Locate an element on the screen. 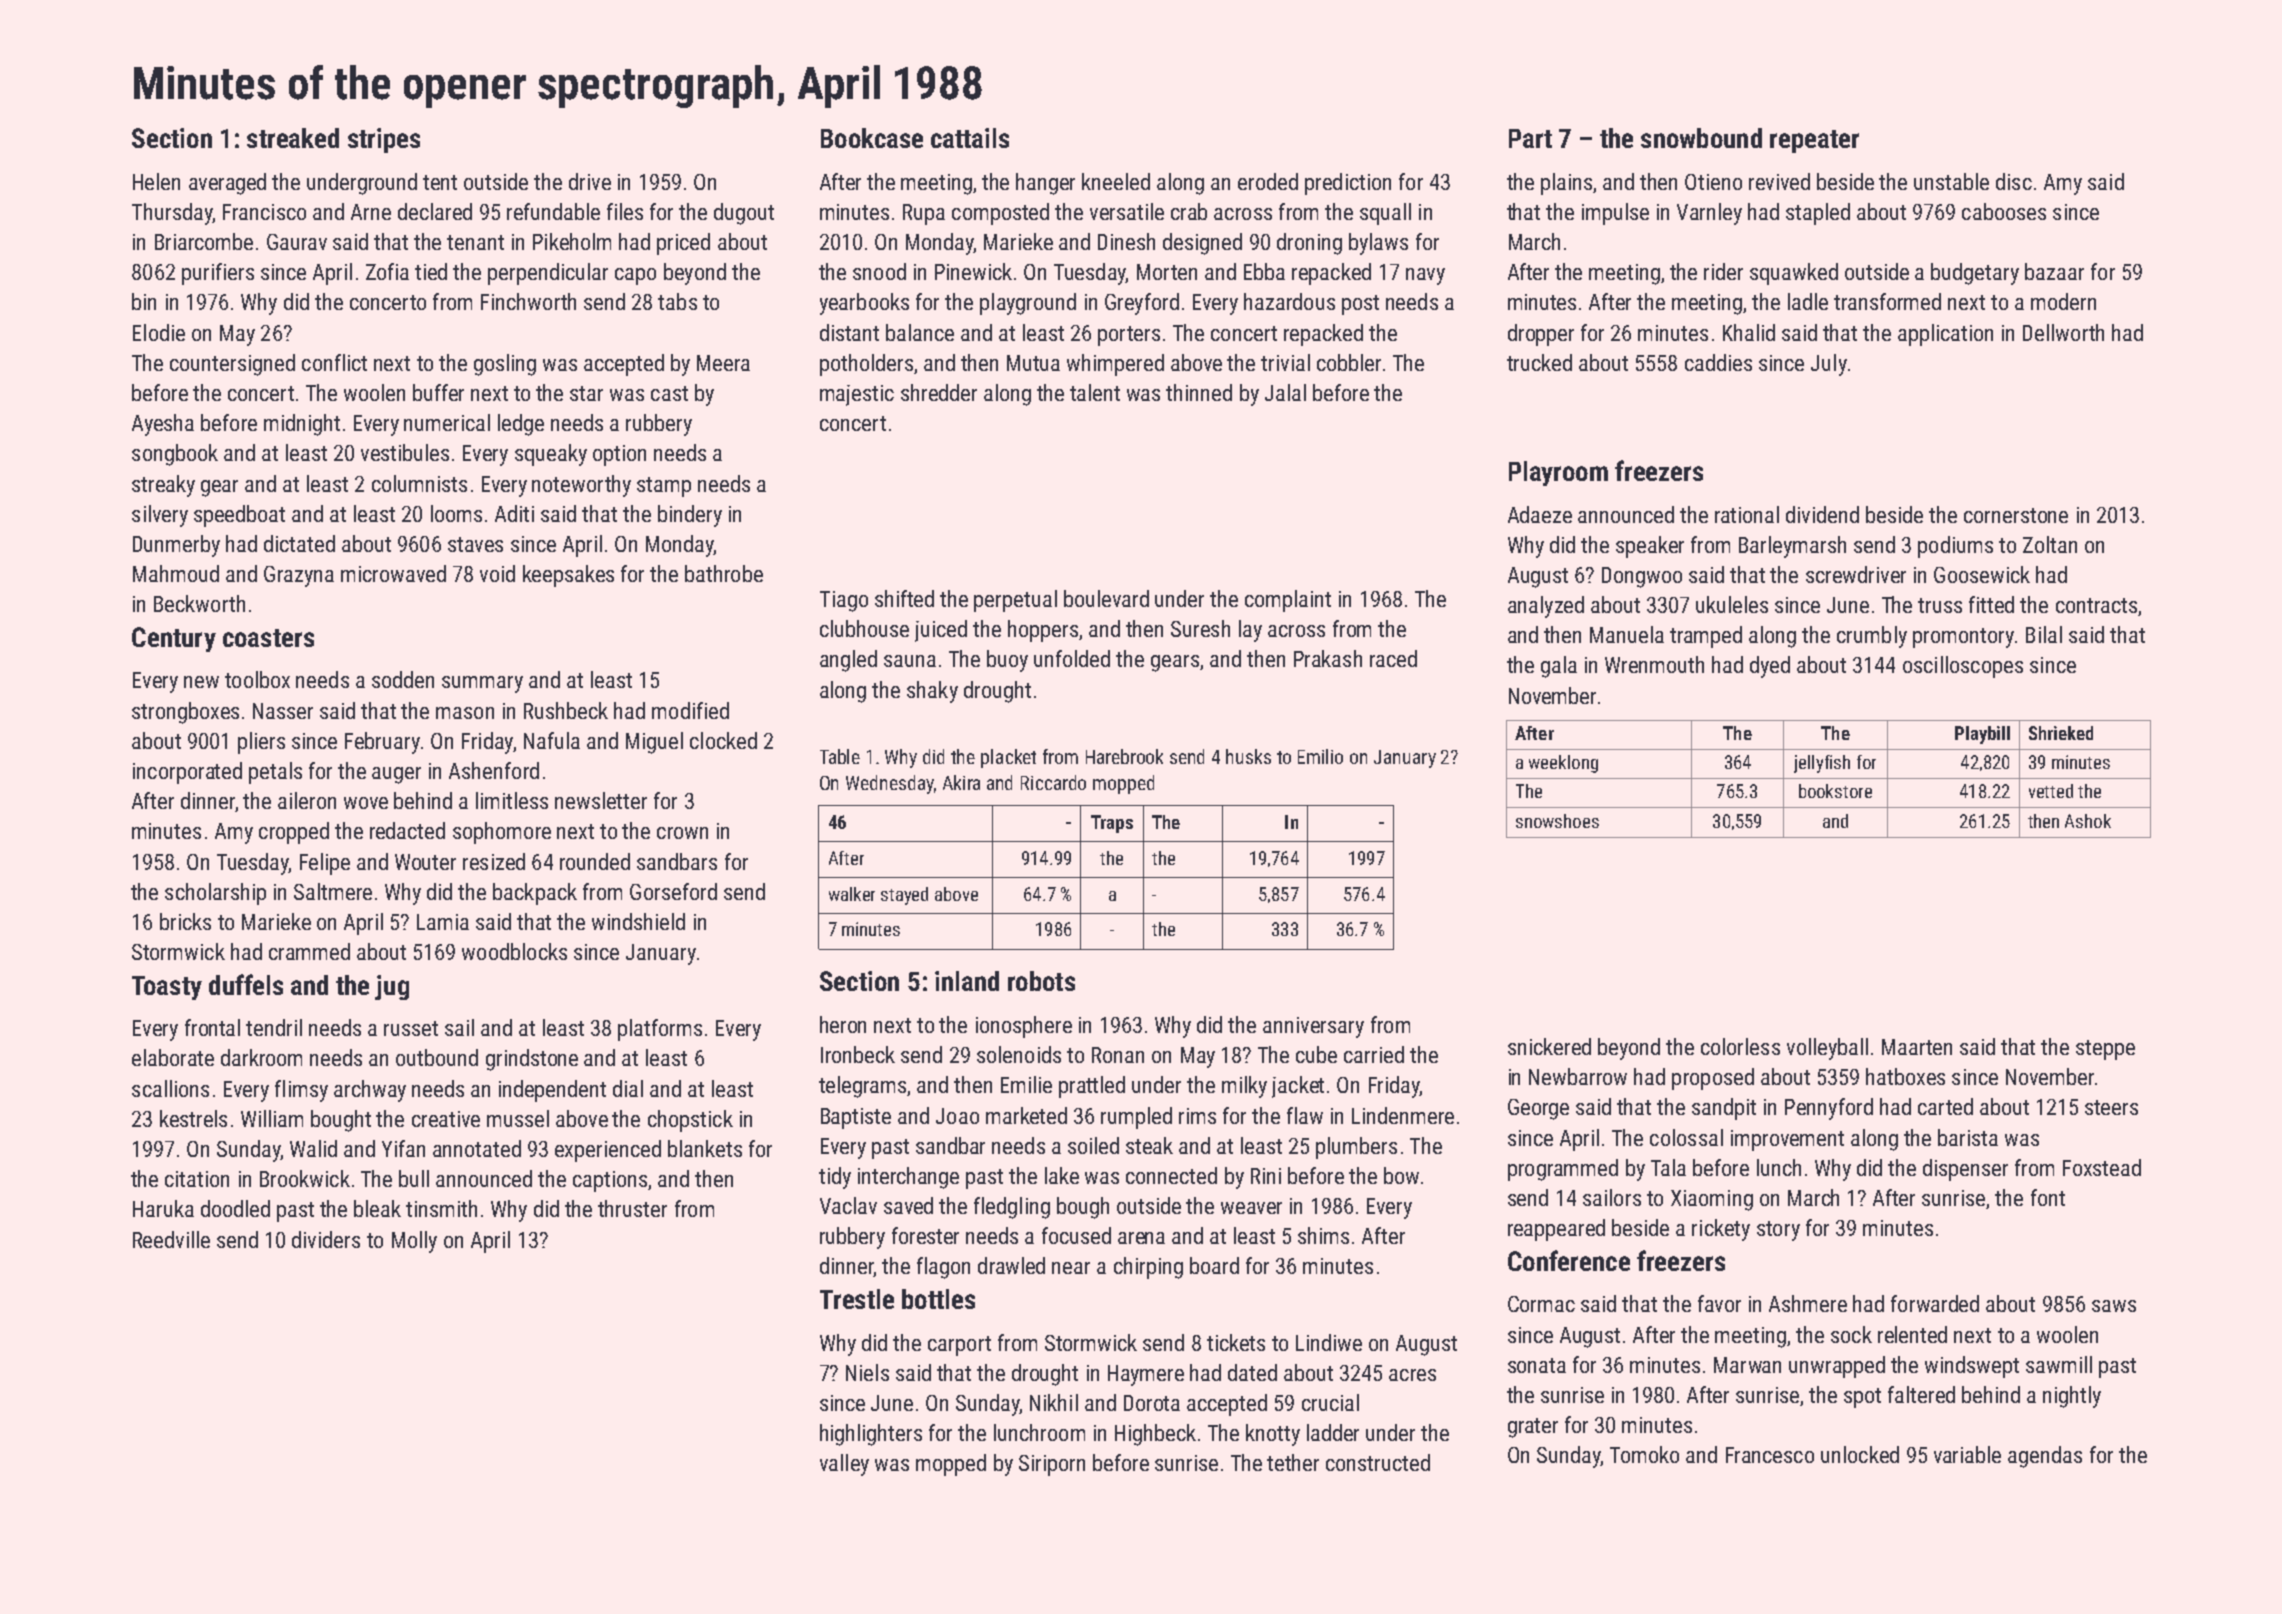  thruster is located at coordinates (632, 1208).
